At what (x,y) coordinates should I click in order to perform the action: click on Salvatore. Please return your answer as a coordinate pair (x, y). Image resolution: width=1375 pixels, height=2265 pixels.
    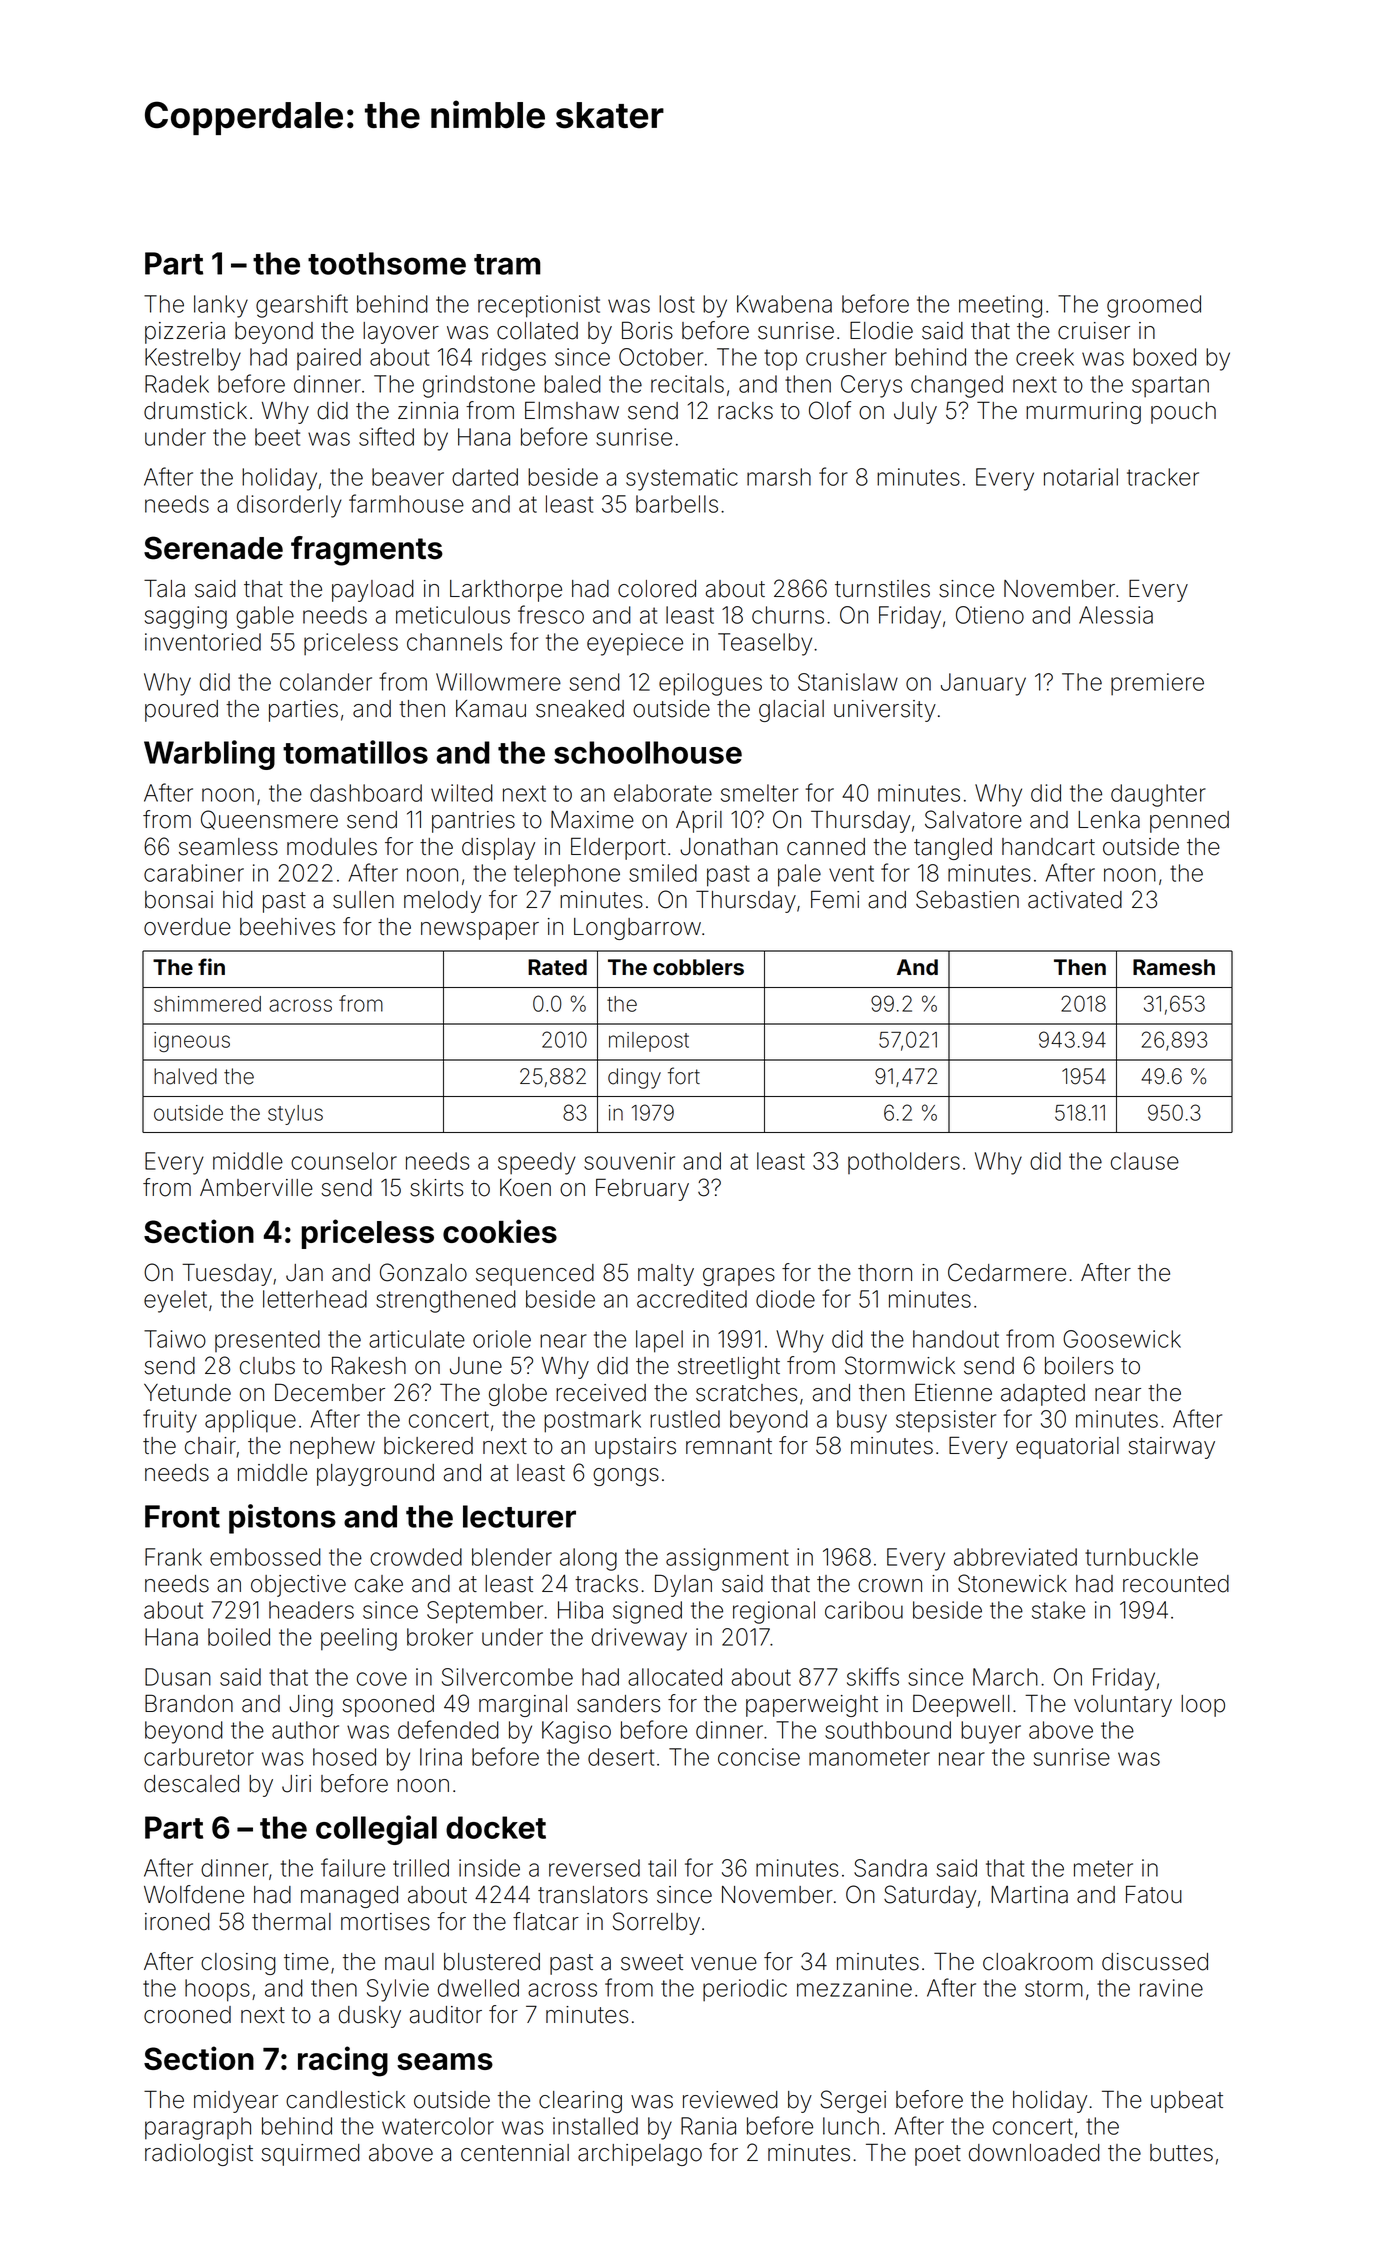
    Looking at the image, I should click on (973, 819).
